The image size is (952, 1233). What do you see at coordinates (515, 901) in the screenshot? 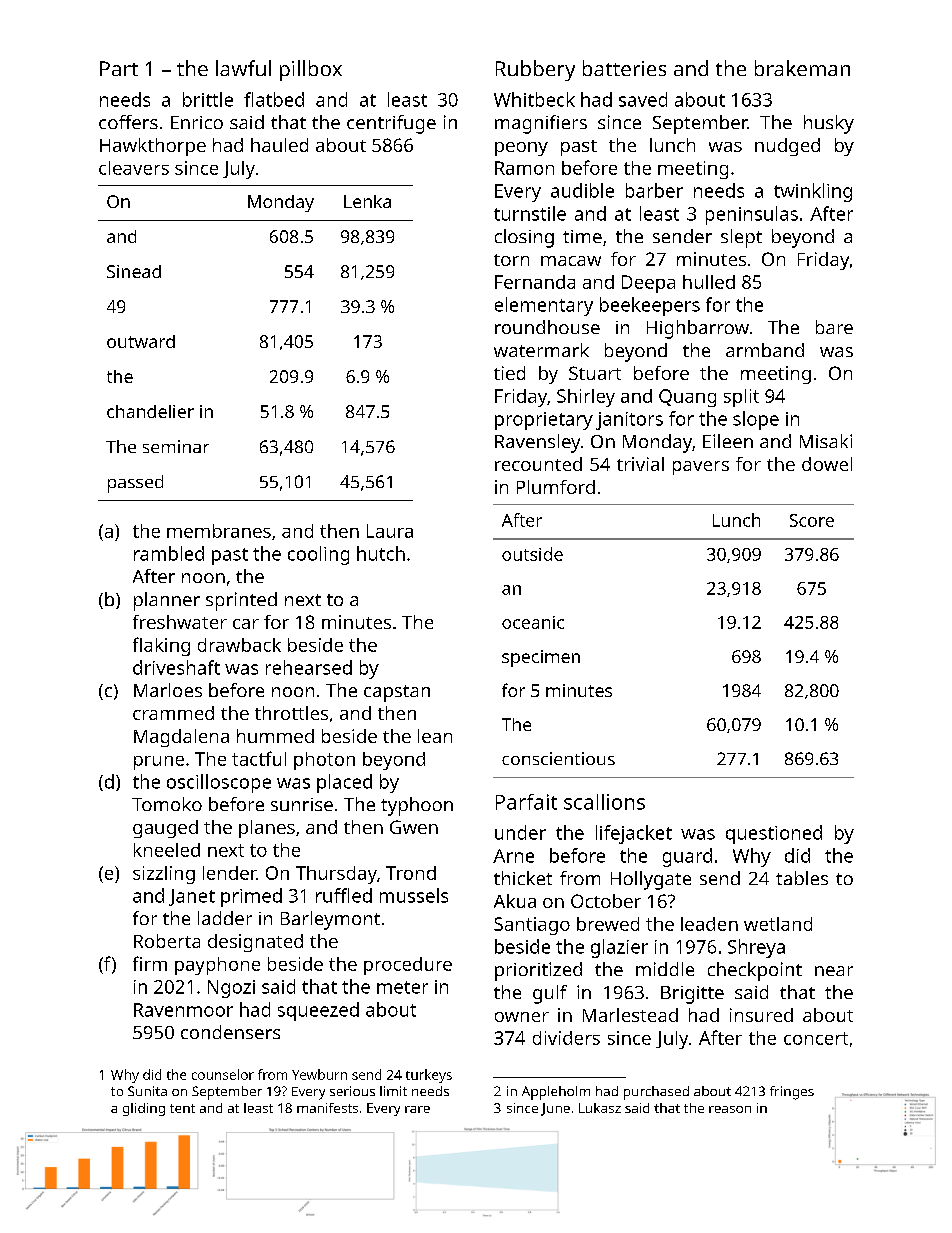
I see `Akua` at bounding box center [515, 901].
